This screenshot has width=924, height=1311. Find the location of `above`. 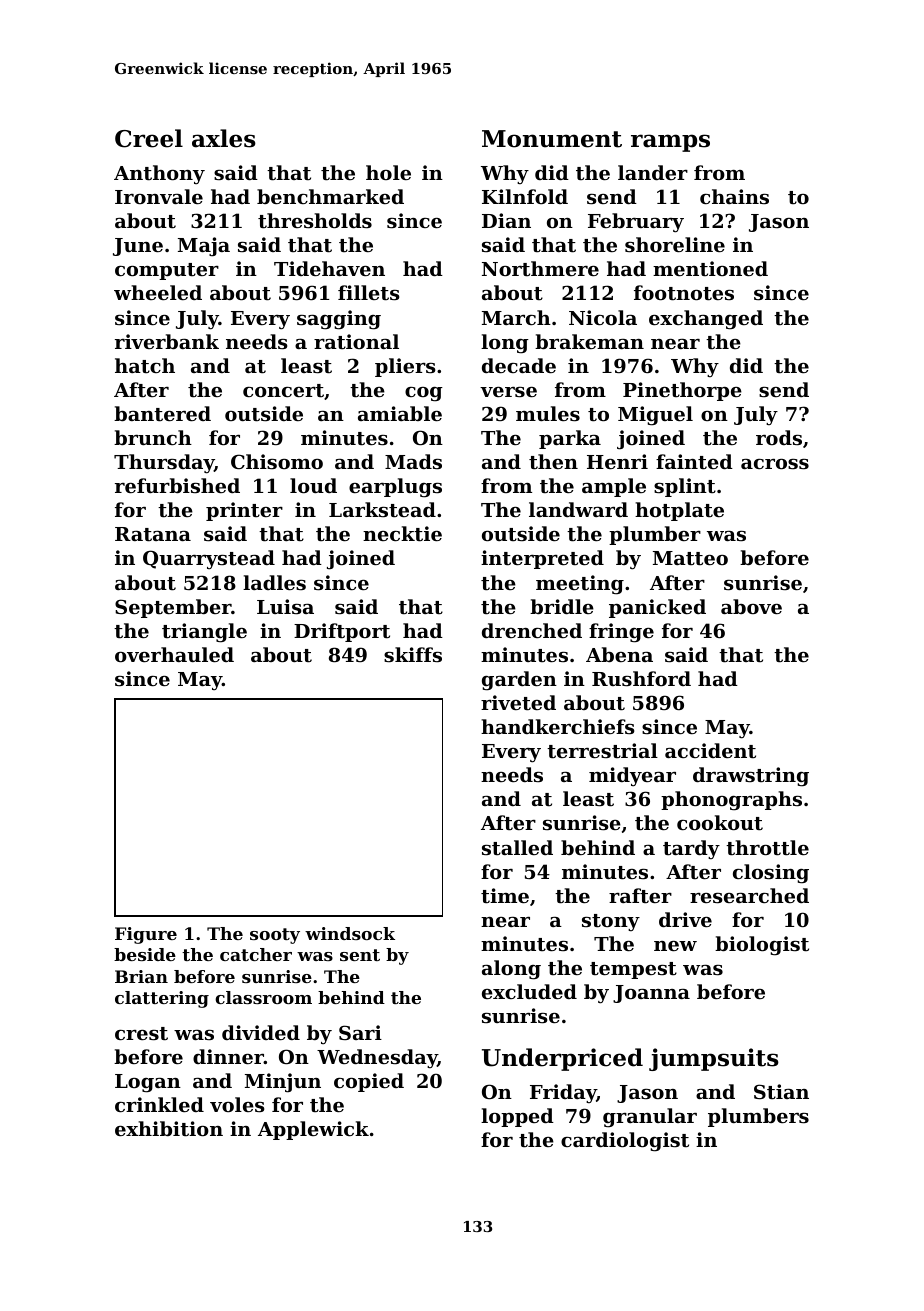

above is located at coordinates (751, 606).
